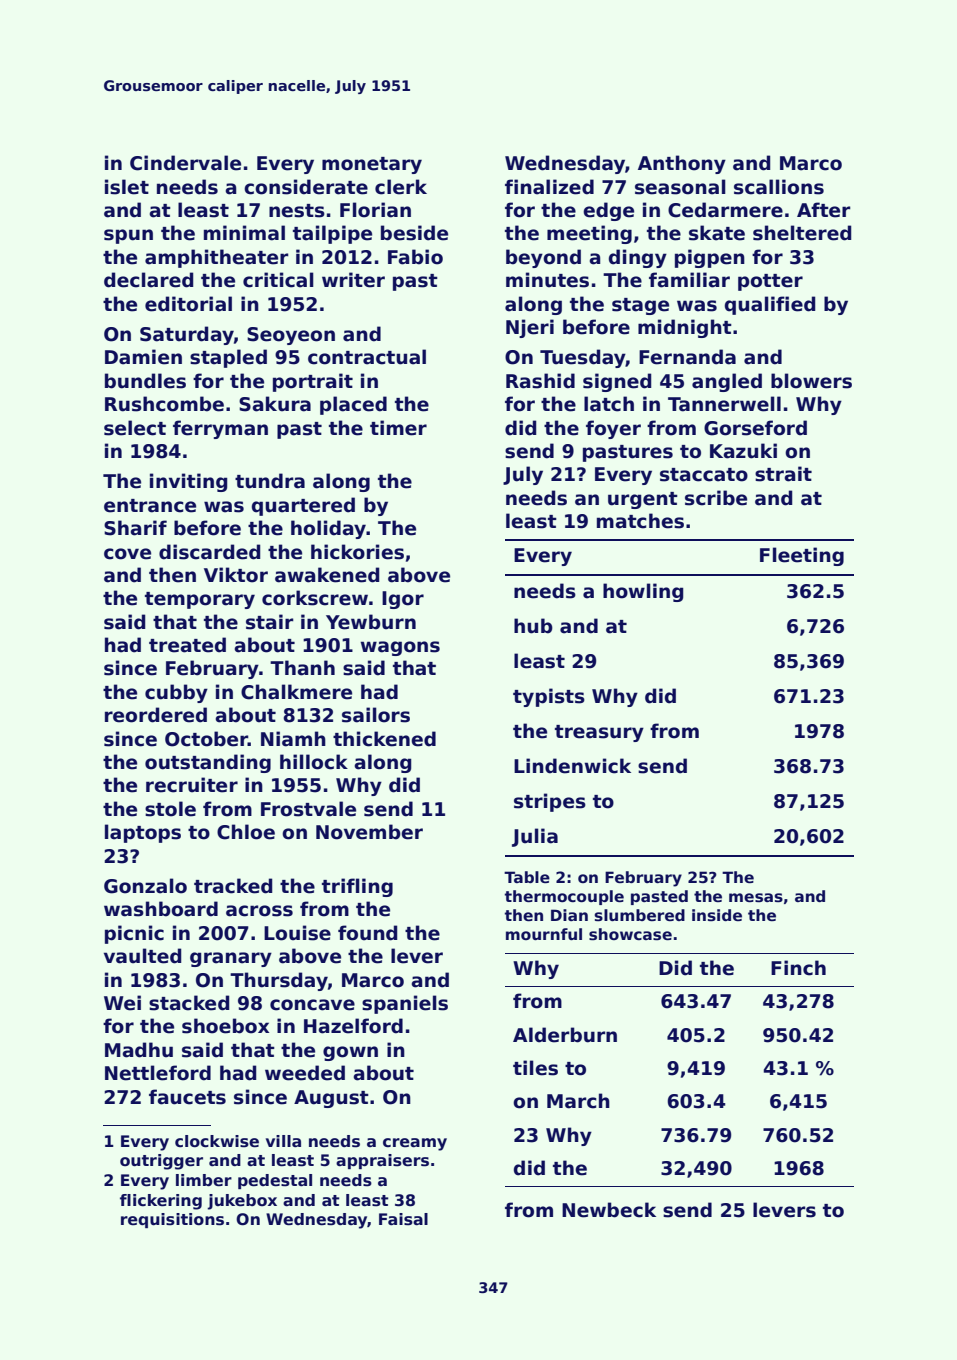 The width and height of the screenshot is (957, 1360). I want to click on Rashid, so click(540, 381).
